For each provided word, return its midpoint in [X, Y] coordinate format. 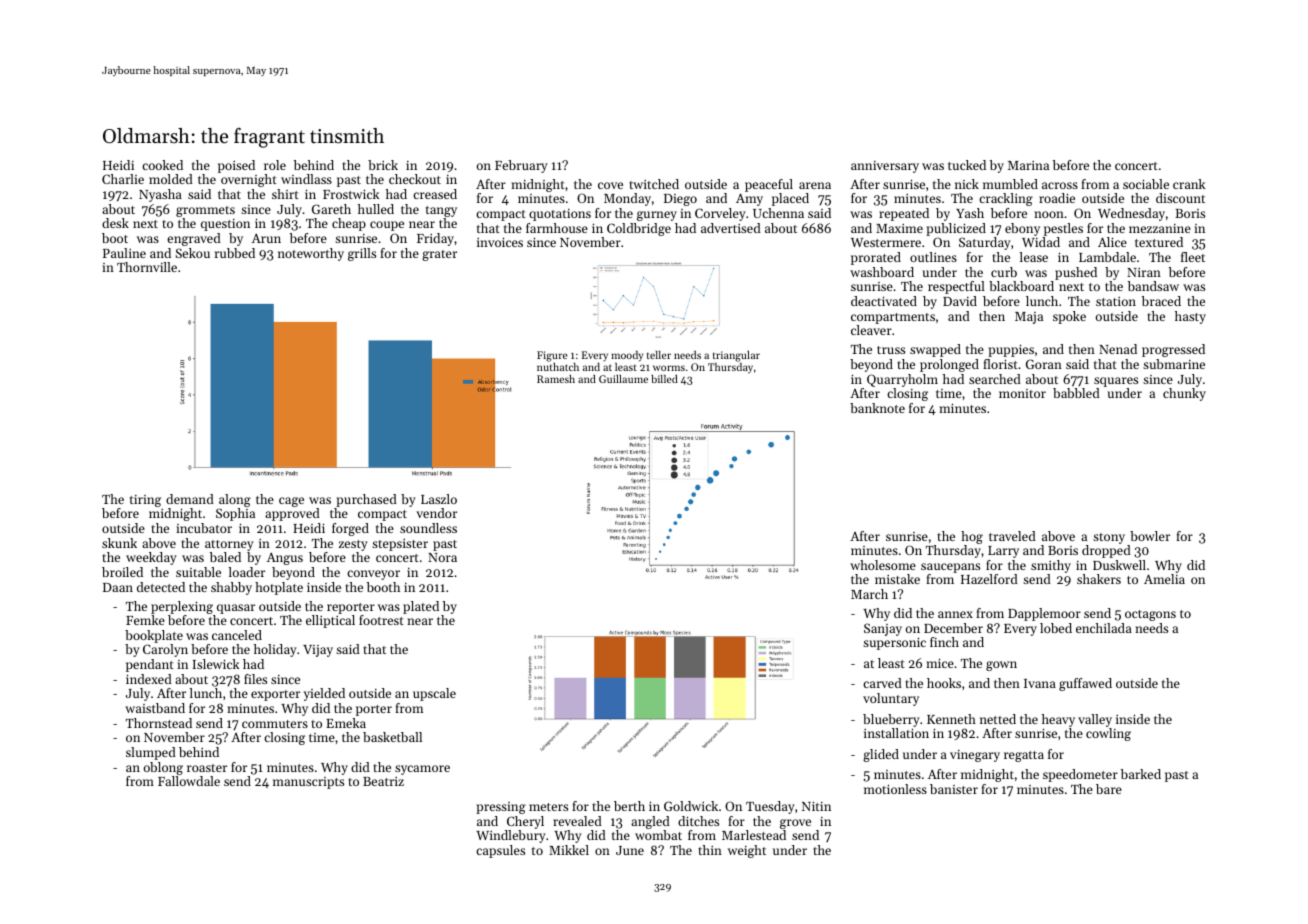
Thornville [147, 267]
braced [1161, 301]
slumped [151, 753]
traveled [1012, 536]
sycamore [422, 770]
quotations [560, 215]
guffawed [1085, 684]
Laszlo [439, 499]
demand [190, 499]
